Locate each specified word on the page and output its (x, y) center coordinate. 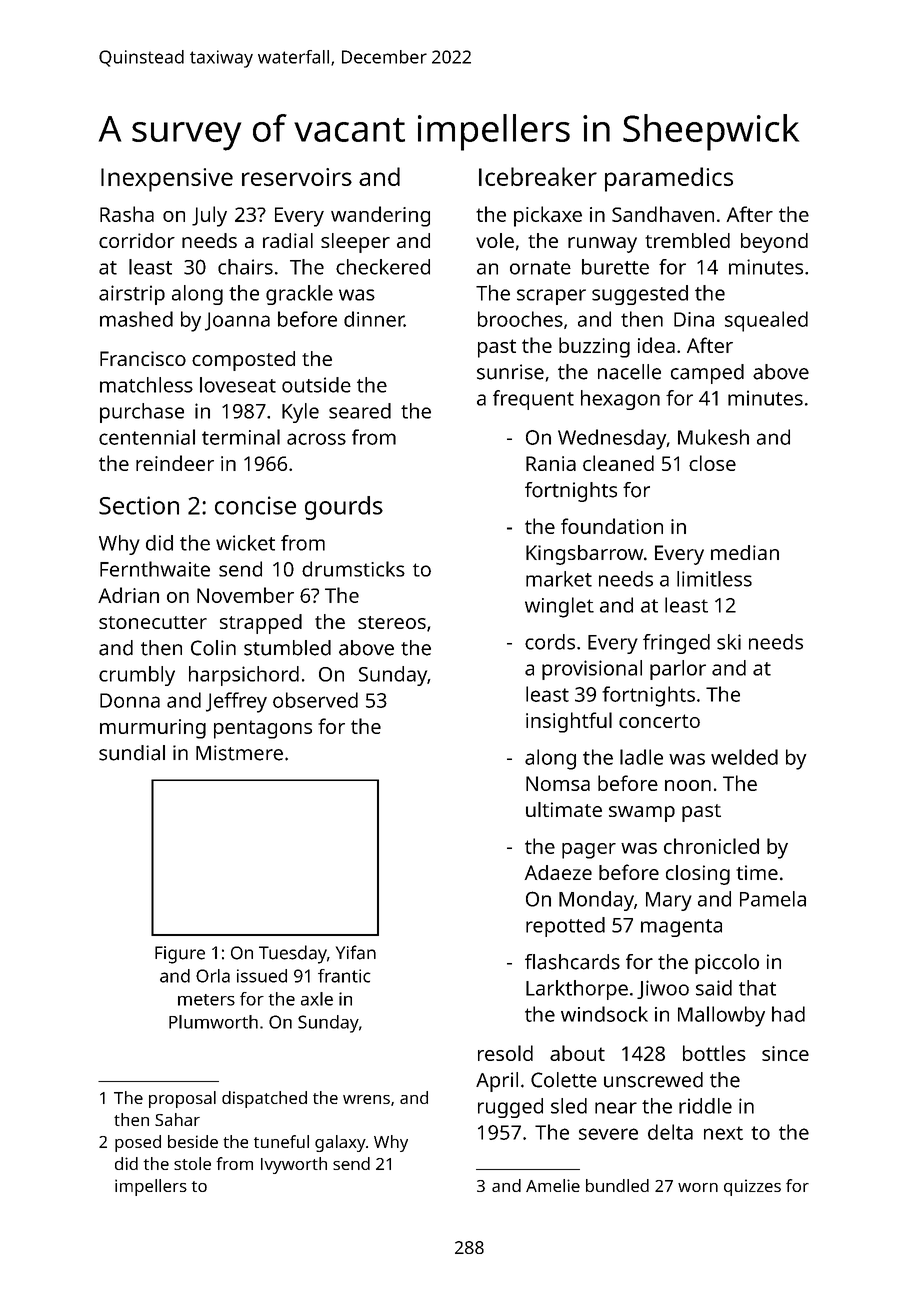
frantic (344, 976)
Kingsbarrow (584, 555)
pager (589, 851)
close (712, 463)
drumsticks (353, 569)
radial (288, 240)
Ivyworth (294, 1165)
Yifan (356, 952)
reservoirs (297, 177)
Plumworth (213, 1022)
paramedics (669, 179)
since (785, 1053)
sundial (132, 753)
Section (139, 505)
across (316, 439)
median (745, 552)
